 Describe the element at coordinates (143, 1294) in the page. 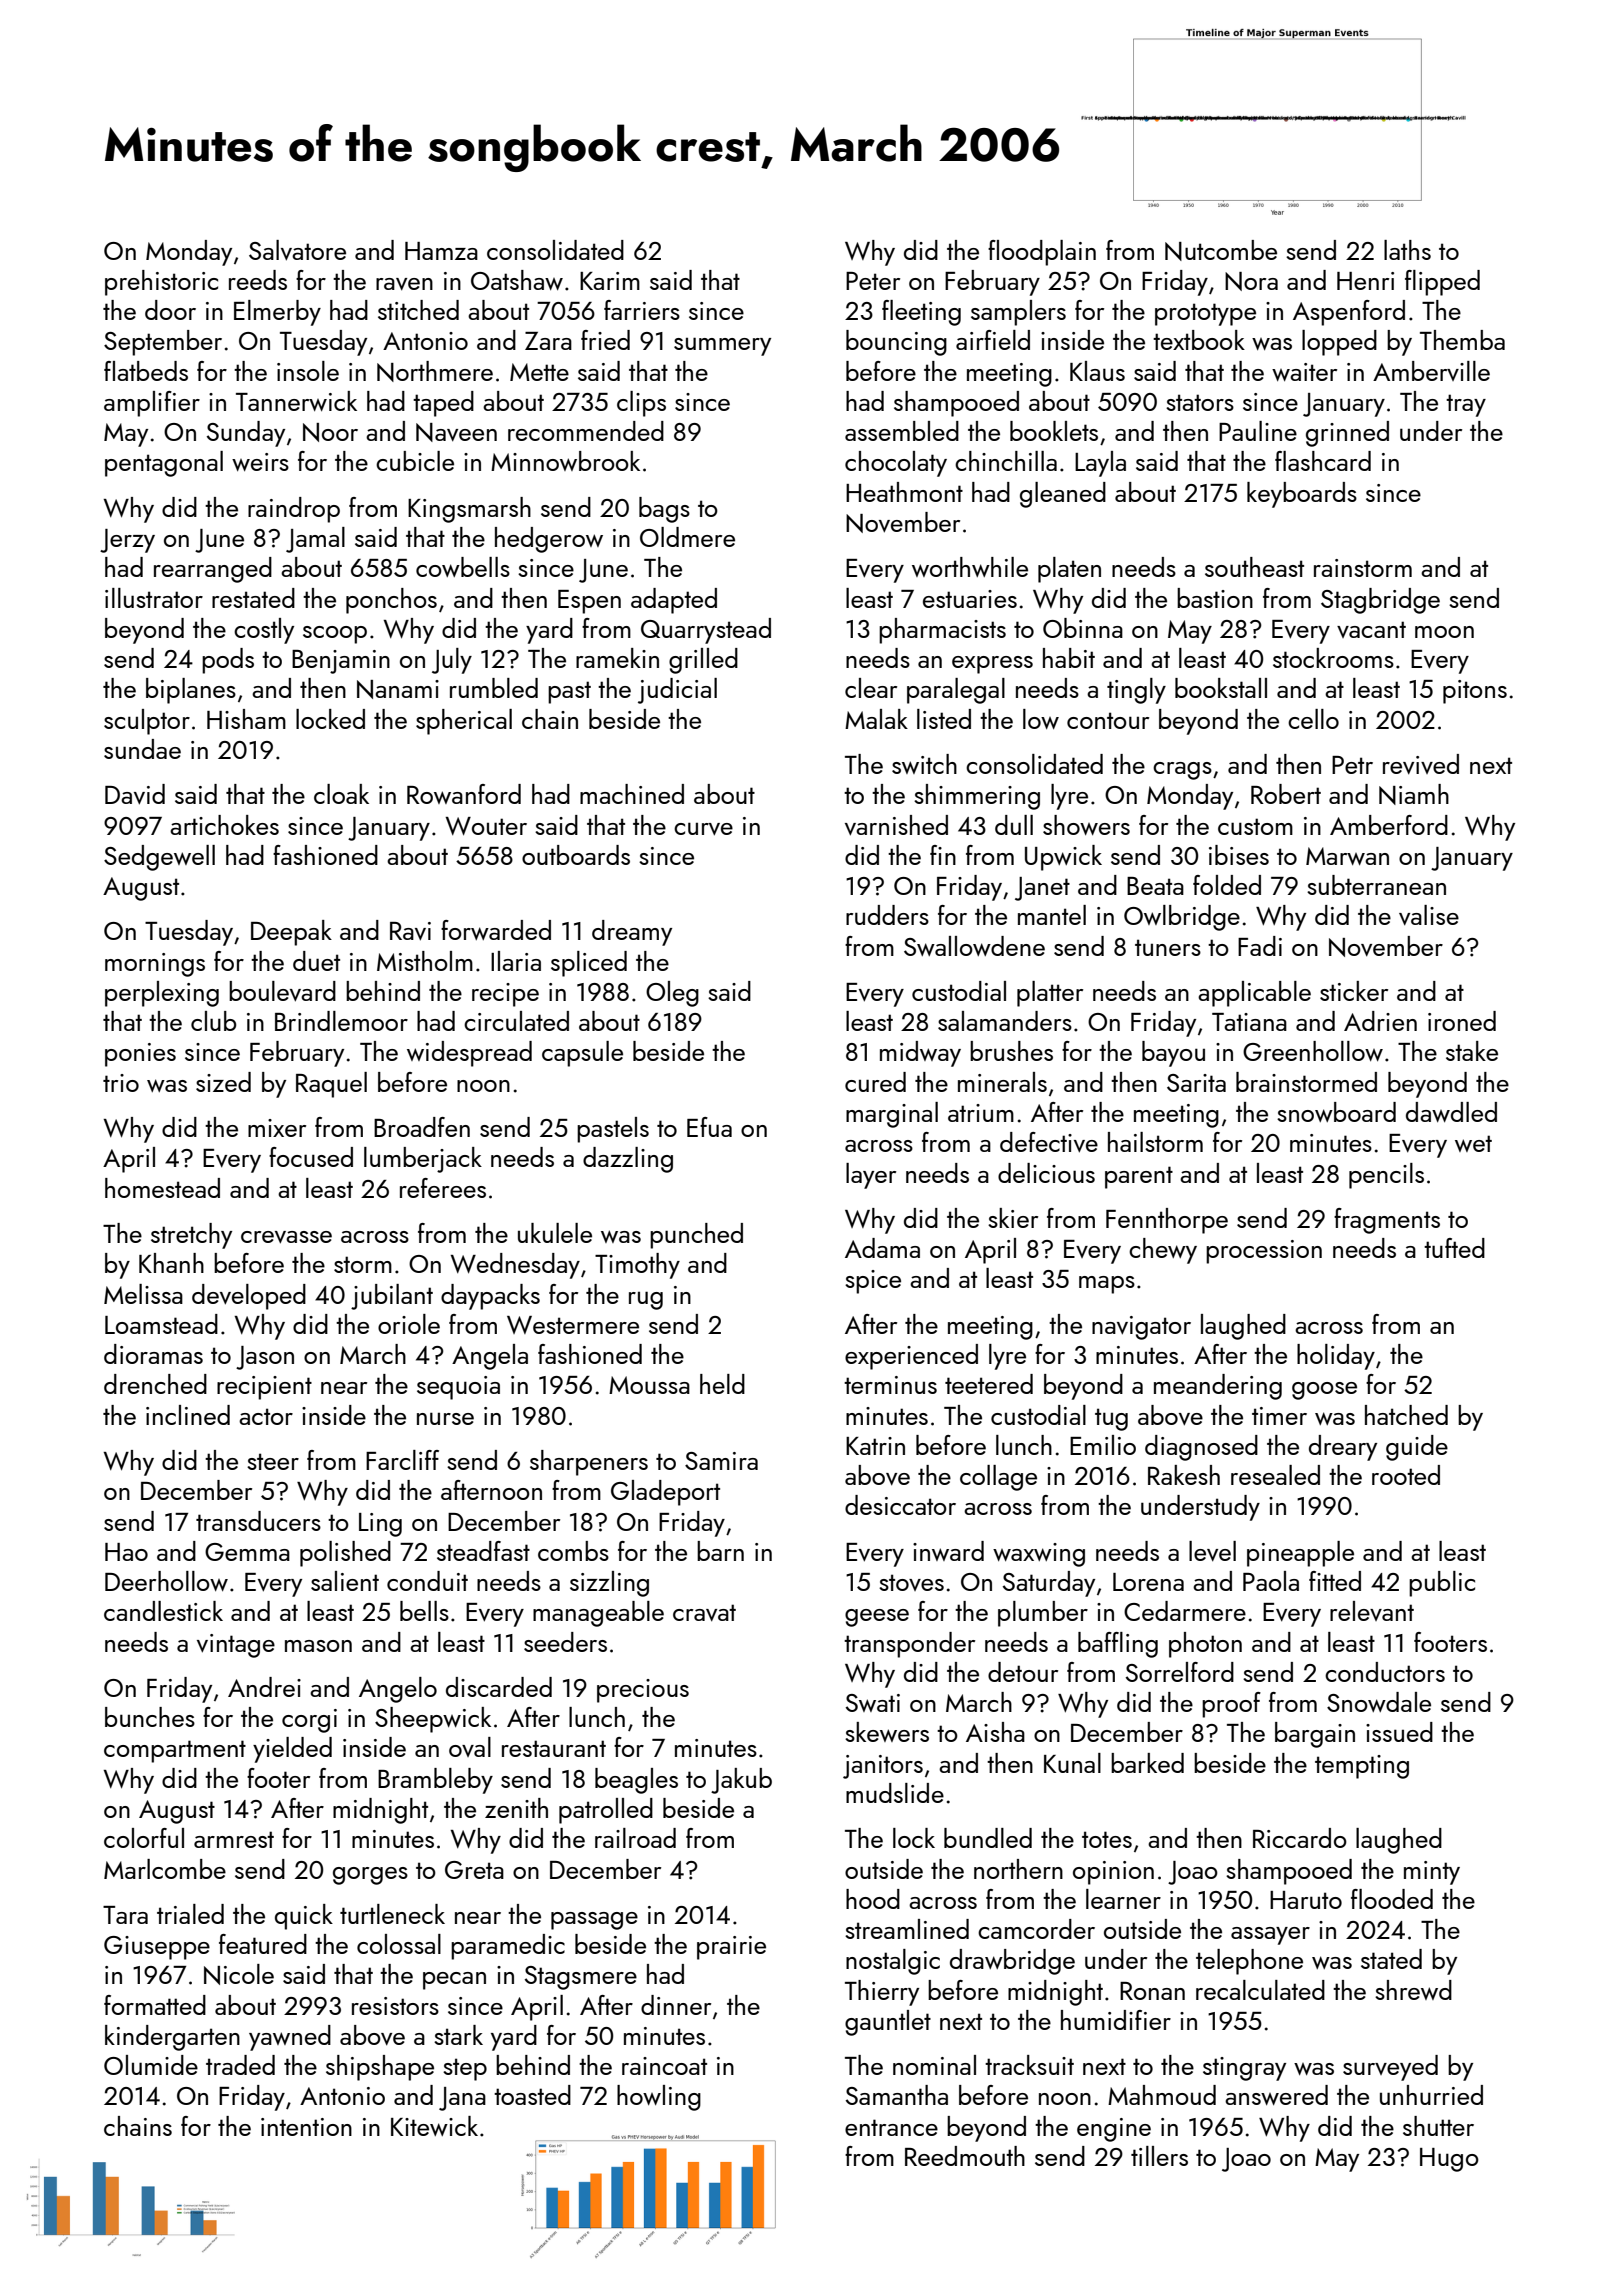

I see `Melissa` at that location.
